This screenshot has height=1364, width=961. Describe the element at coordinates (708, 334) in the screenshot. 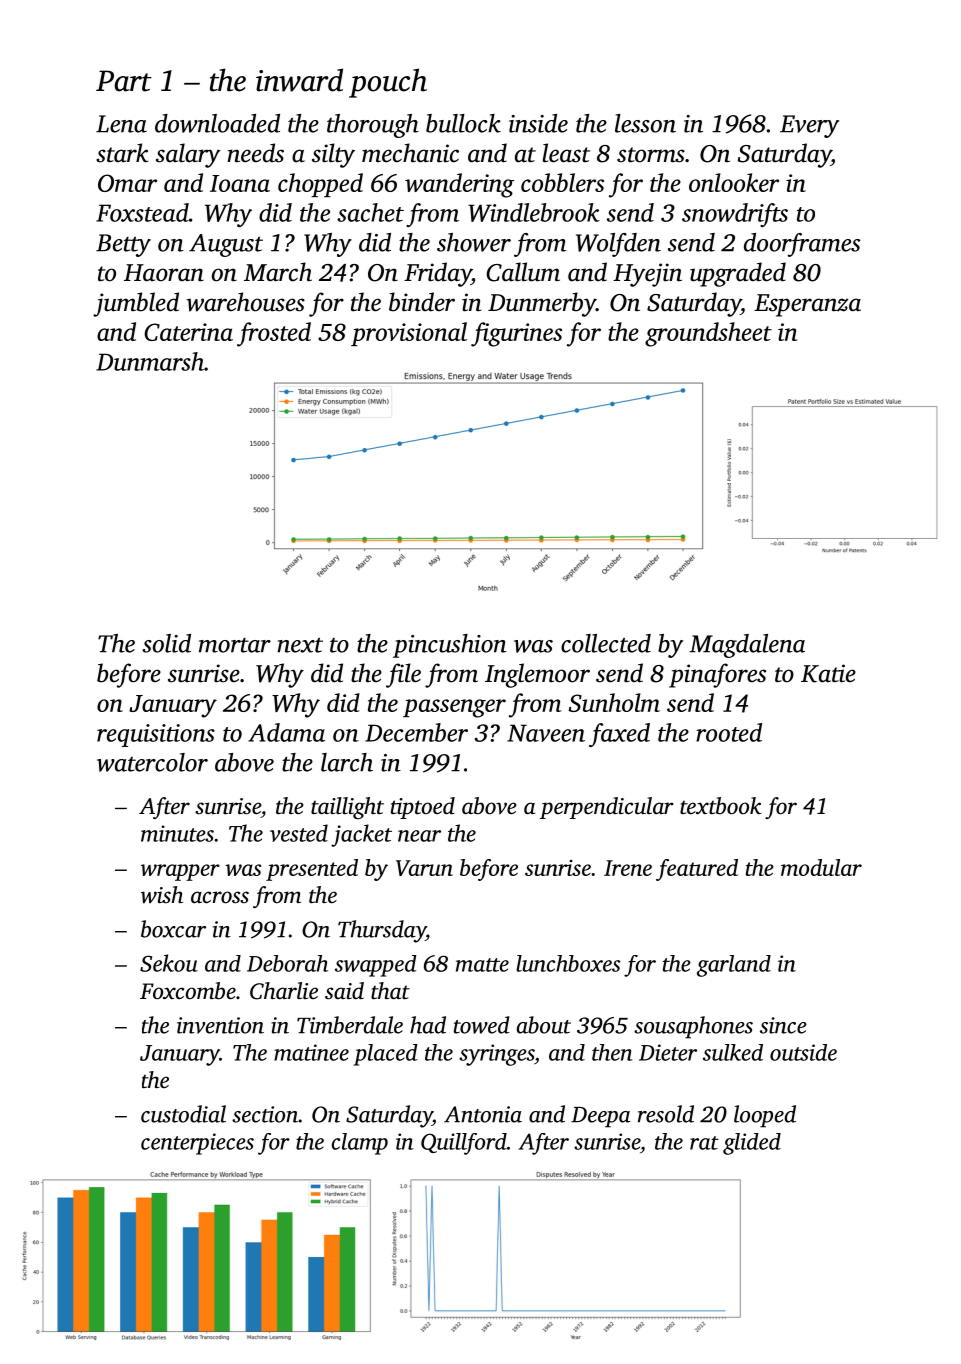

I see `groundsheet` at that location.
